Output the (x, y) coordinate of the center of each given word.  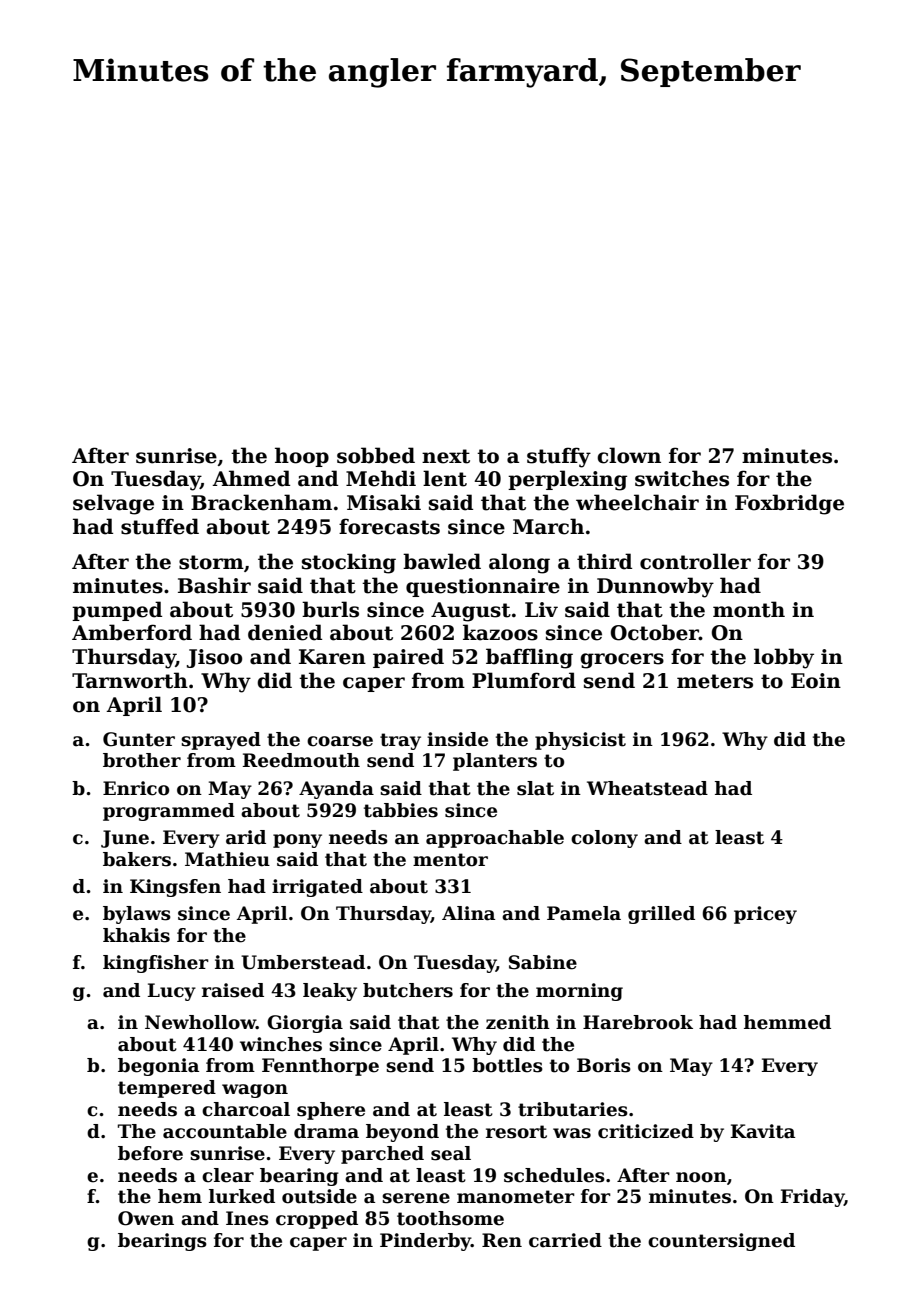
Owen (146, 1218)
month (749, 609)
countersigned (721, 1242)
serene (416, 1198)
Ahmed (251, 478)
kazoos (500, 632)
